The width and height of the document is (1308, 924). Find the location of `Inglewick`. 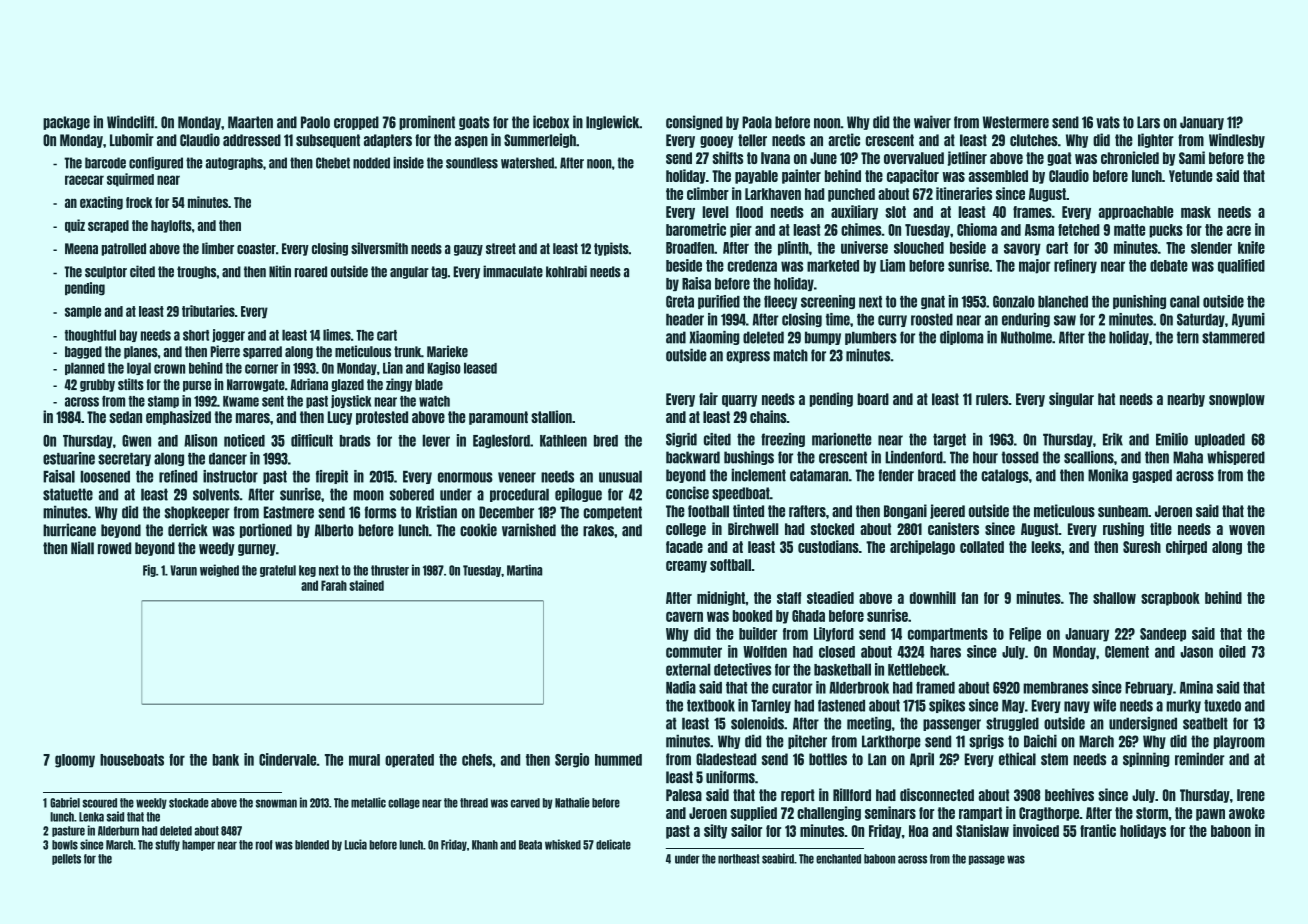

Inglewick is located at coordinates (612, 122).
